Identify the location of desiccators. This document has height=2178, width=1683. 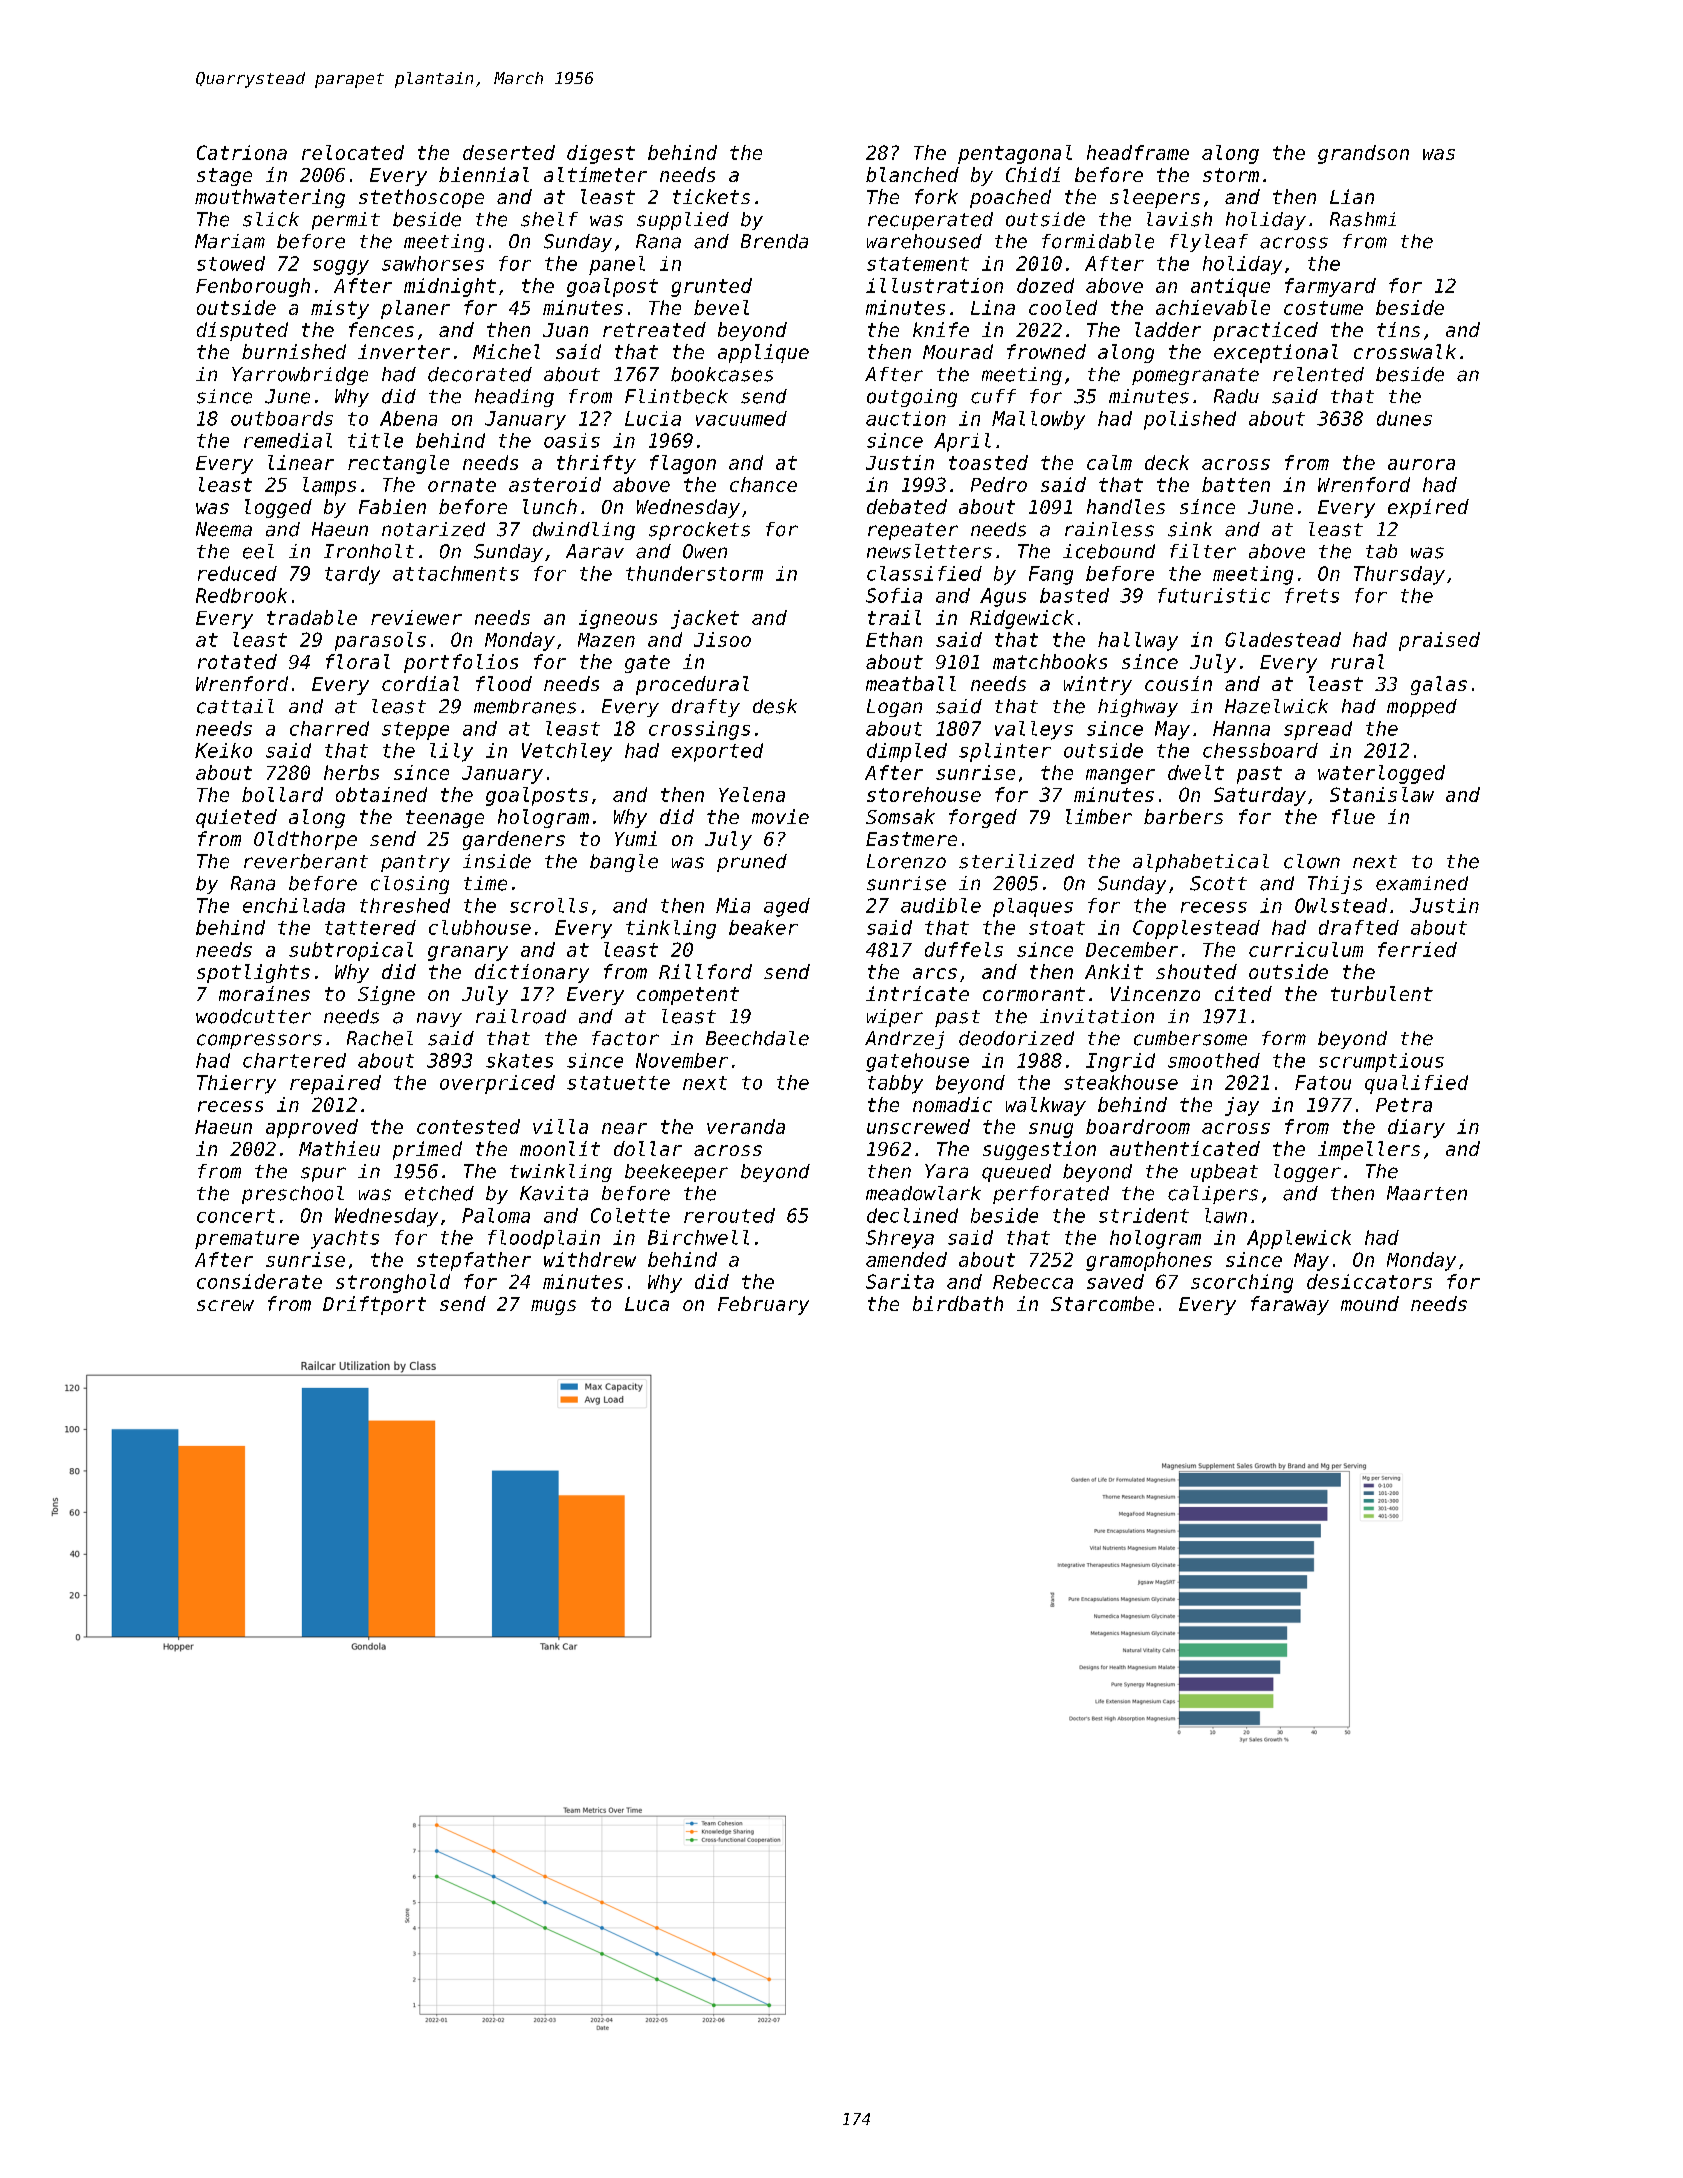
(1369, 1281).
